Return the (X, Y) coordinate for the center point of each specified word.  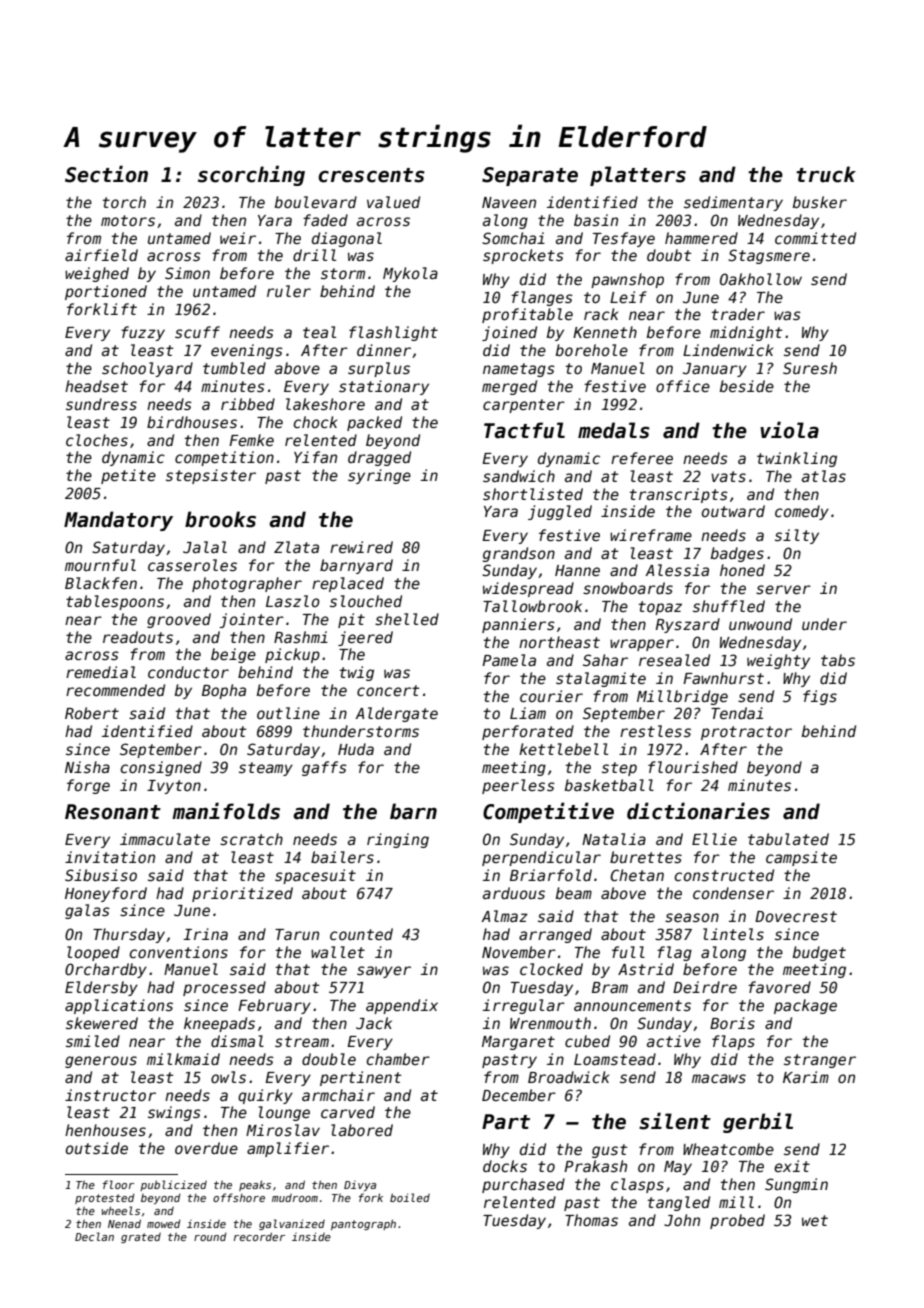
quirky (265, 1096)
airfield (101, 255)
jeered (365, 638)
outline (288, 713)
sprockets (523, 256)
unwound (760, 624)
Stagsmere (769, 256)
